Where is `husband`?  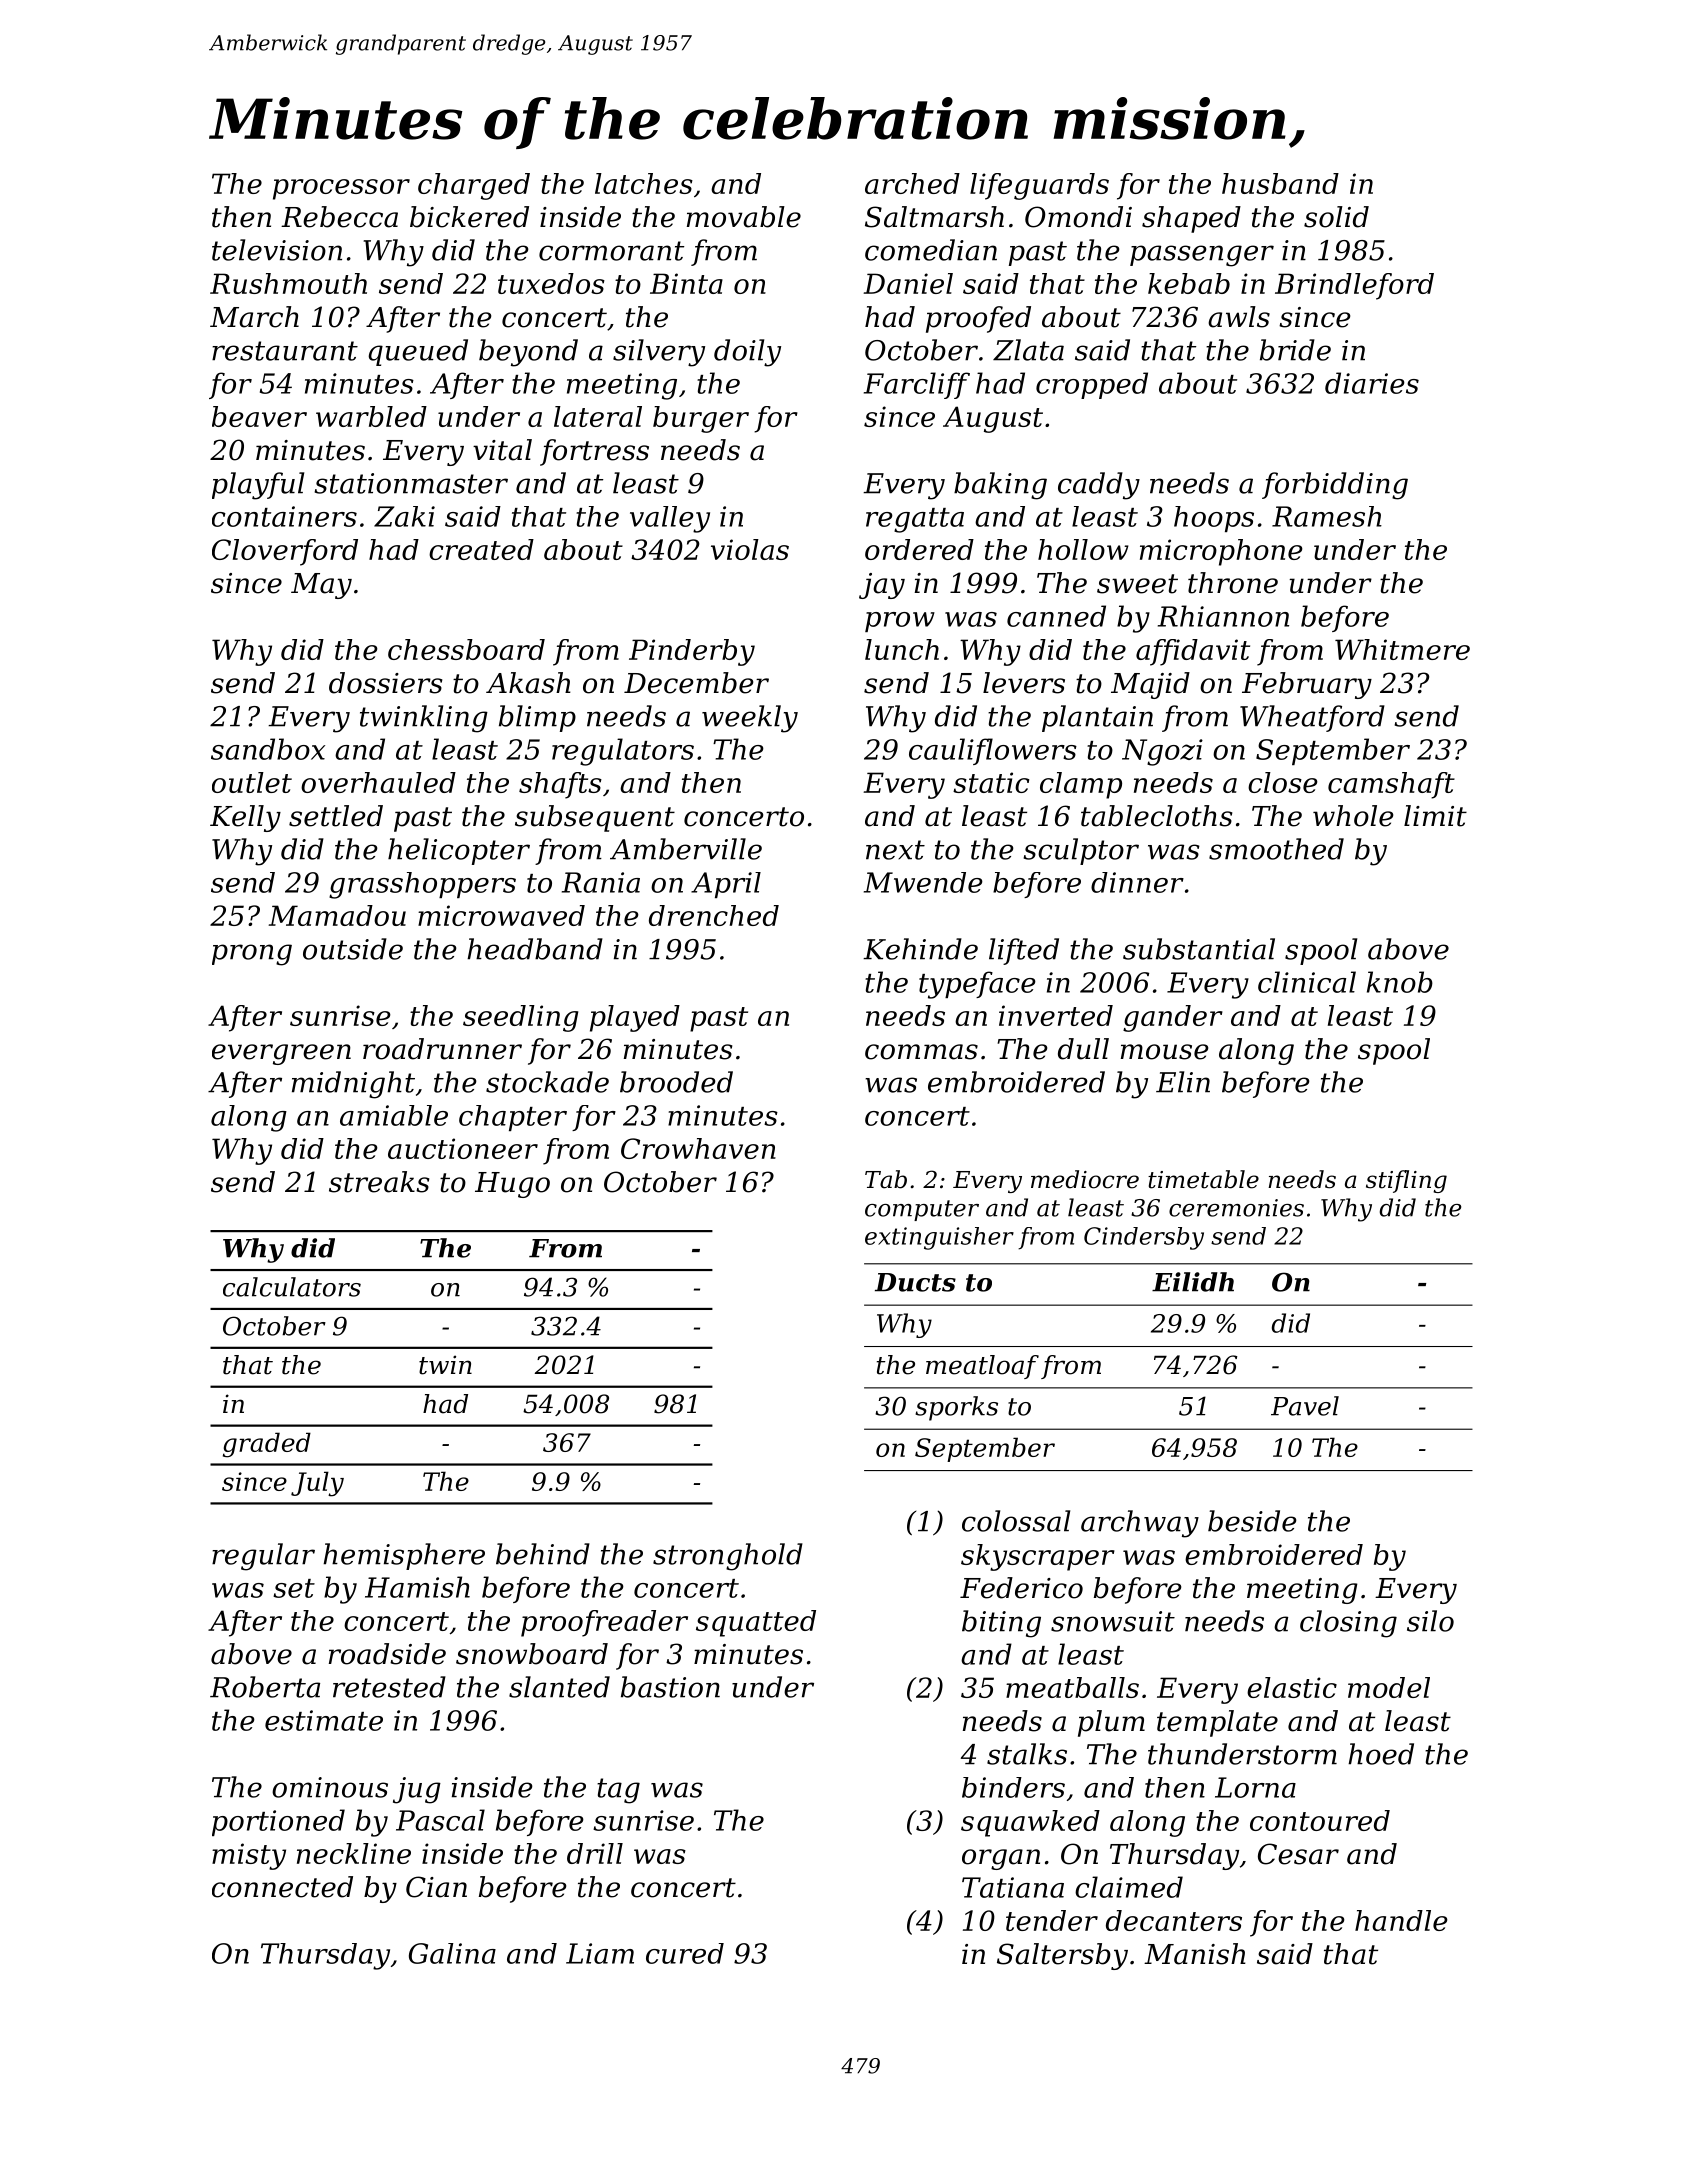
husband is located at coordinates (1280, 183).
